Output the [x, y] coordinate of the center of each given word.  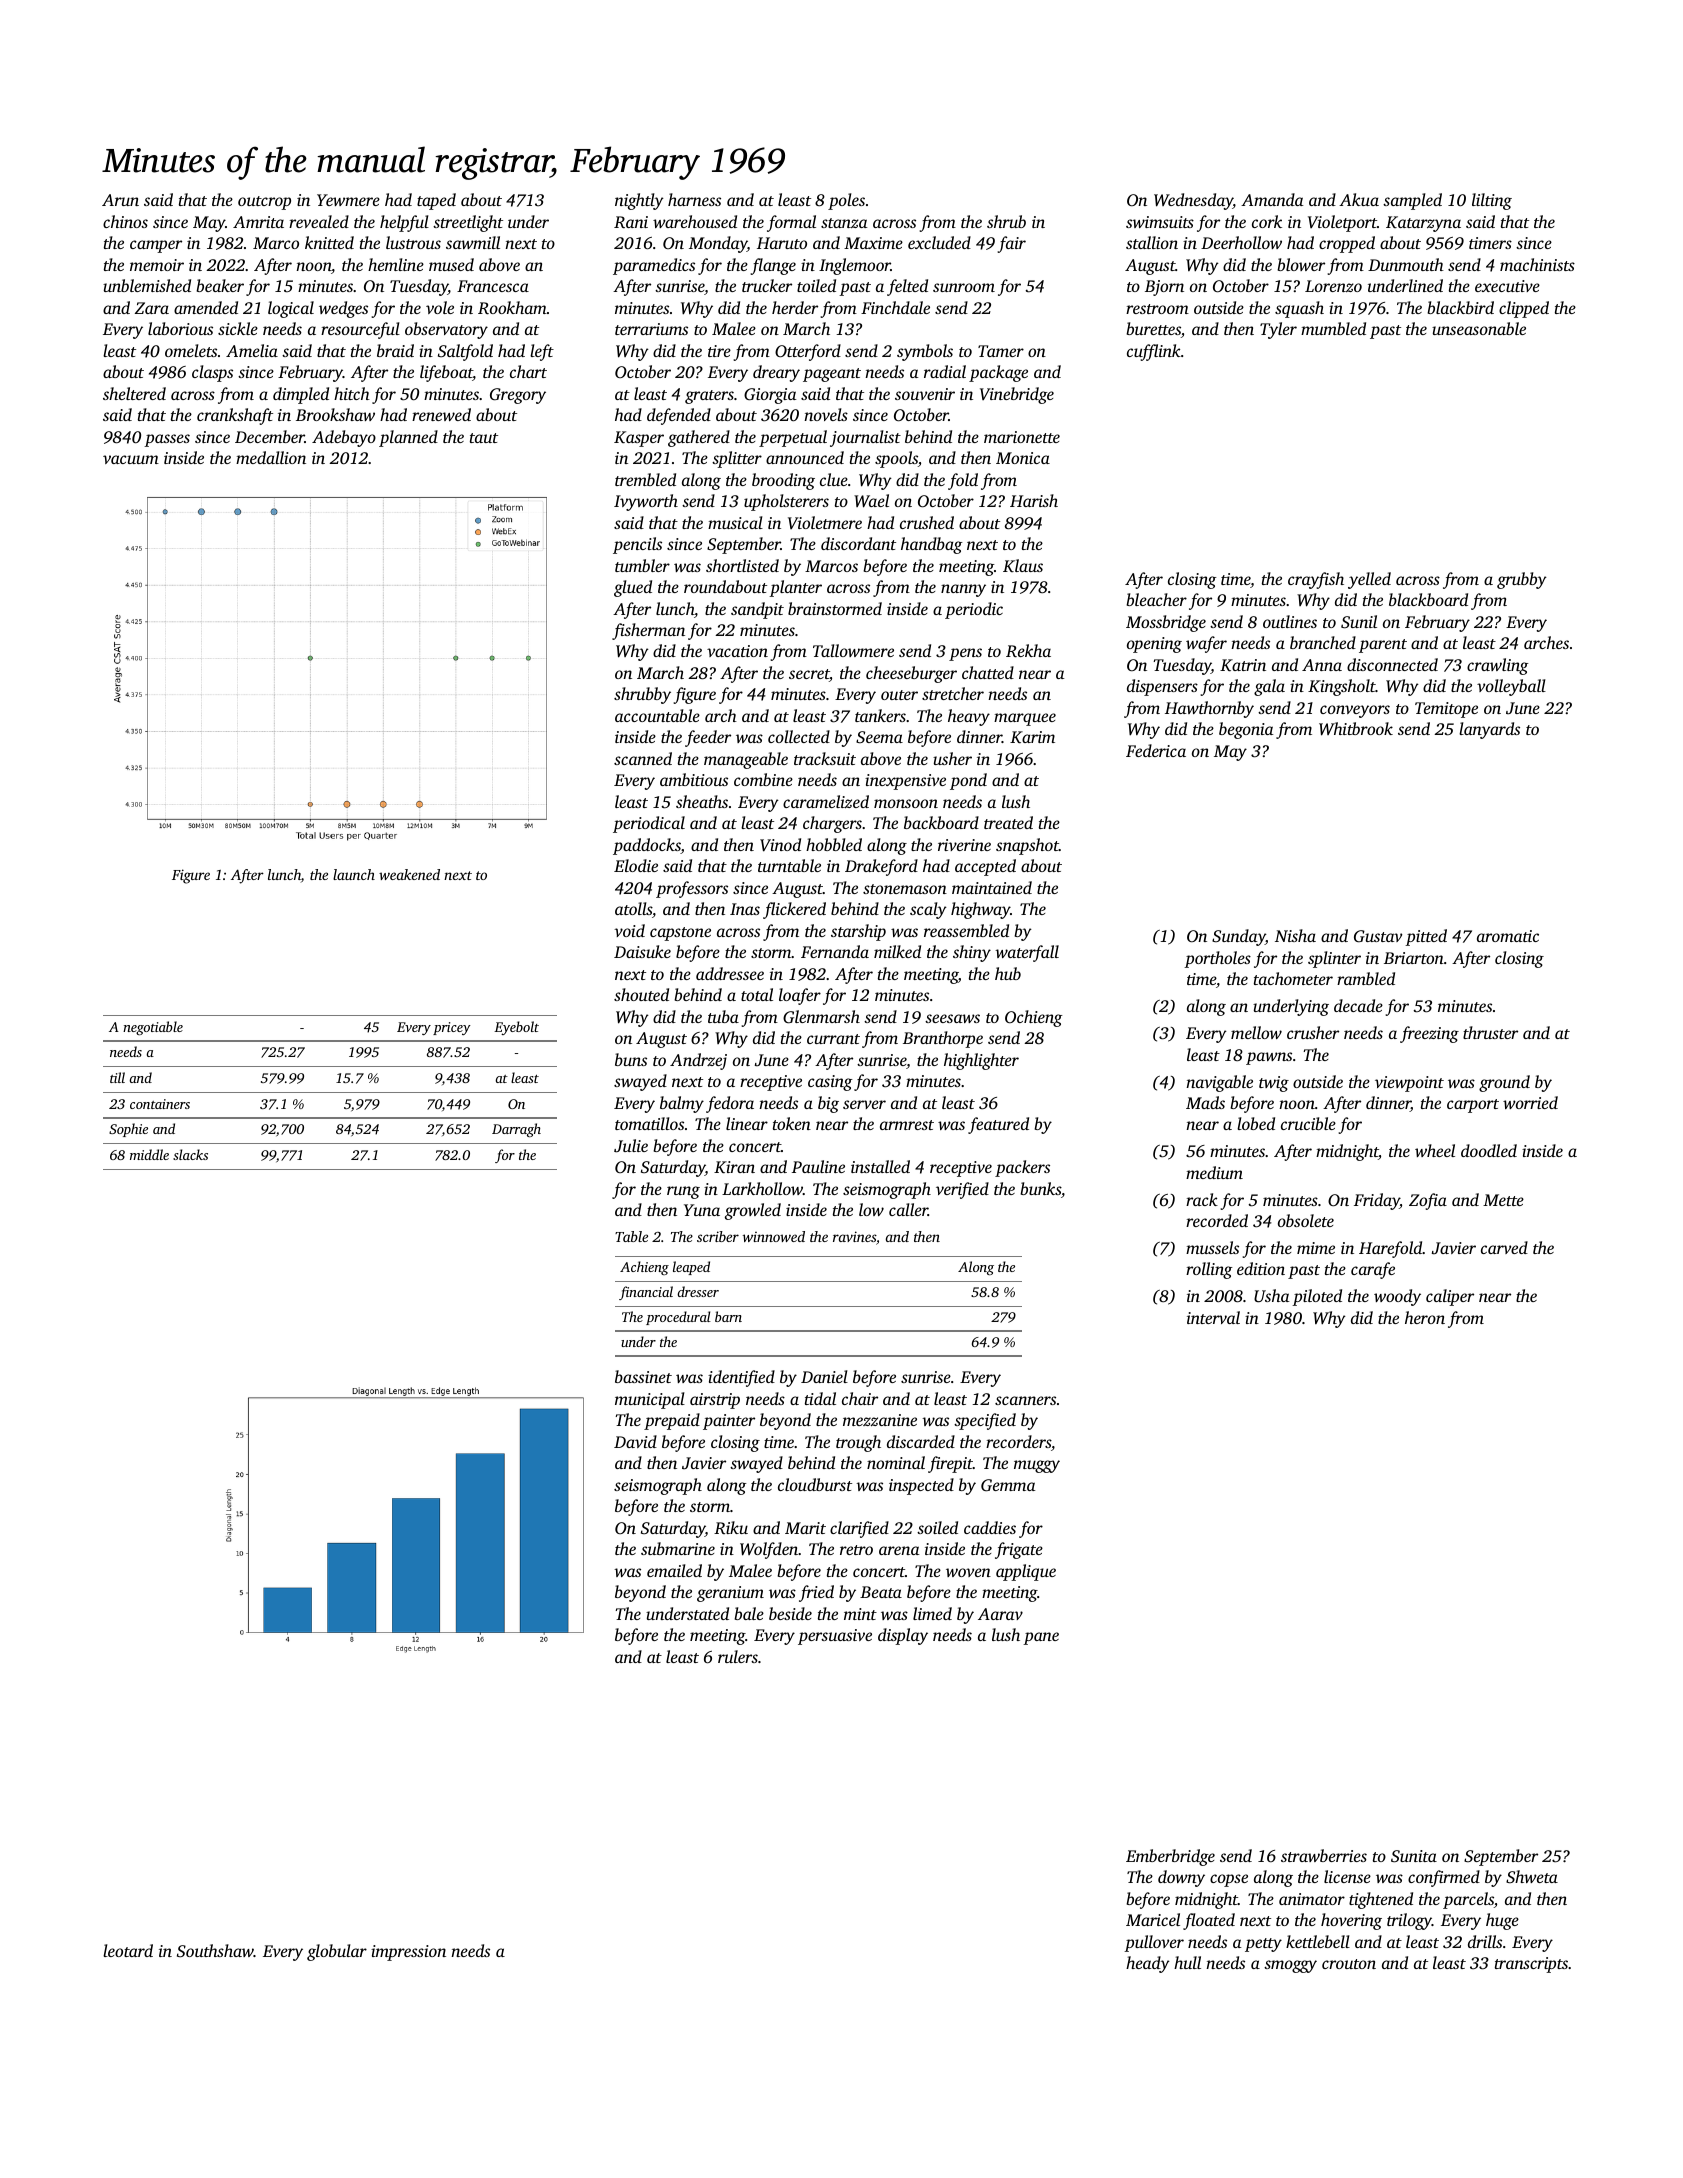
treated [1008, 822]
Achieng [644, 1268]
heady [1148, 1964]
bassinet [643, 1376]
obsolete [1306, 1220]
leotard [128, 1950]
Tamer [1001, 351]
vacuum [131, 459]
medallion [271, 457]
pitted [1426, 937]
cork [1267, 221]
